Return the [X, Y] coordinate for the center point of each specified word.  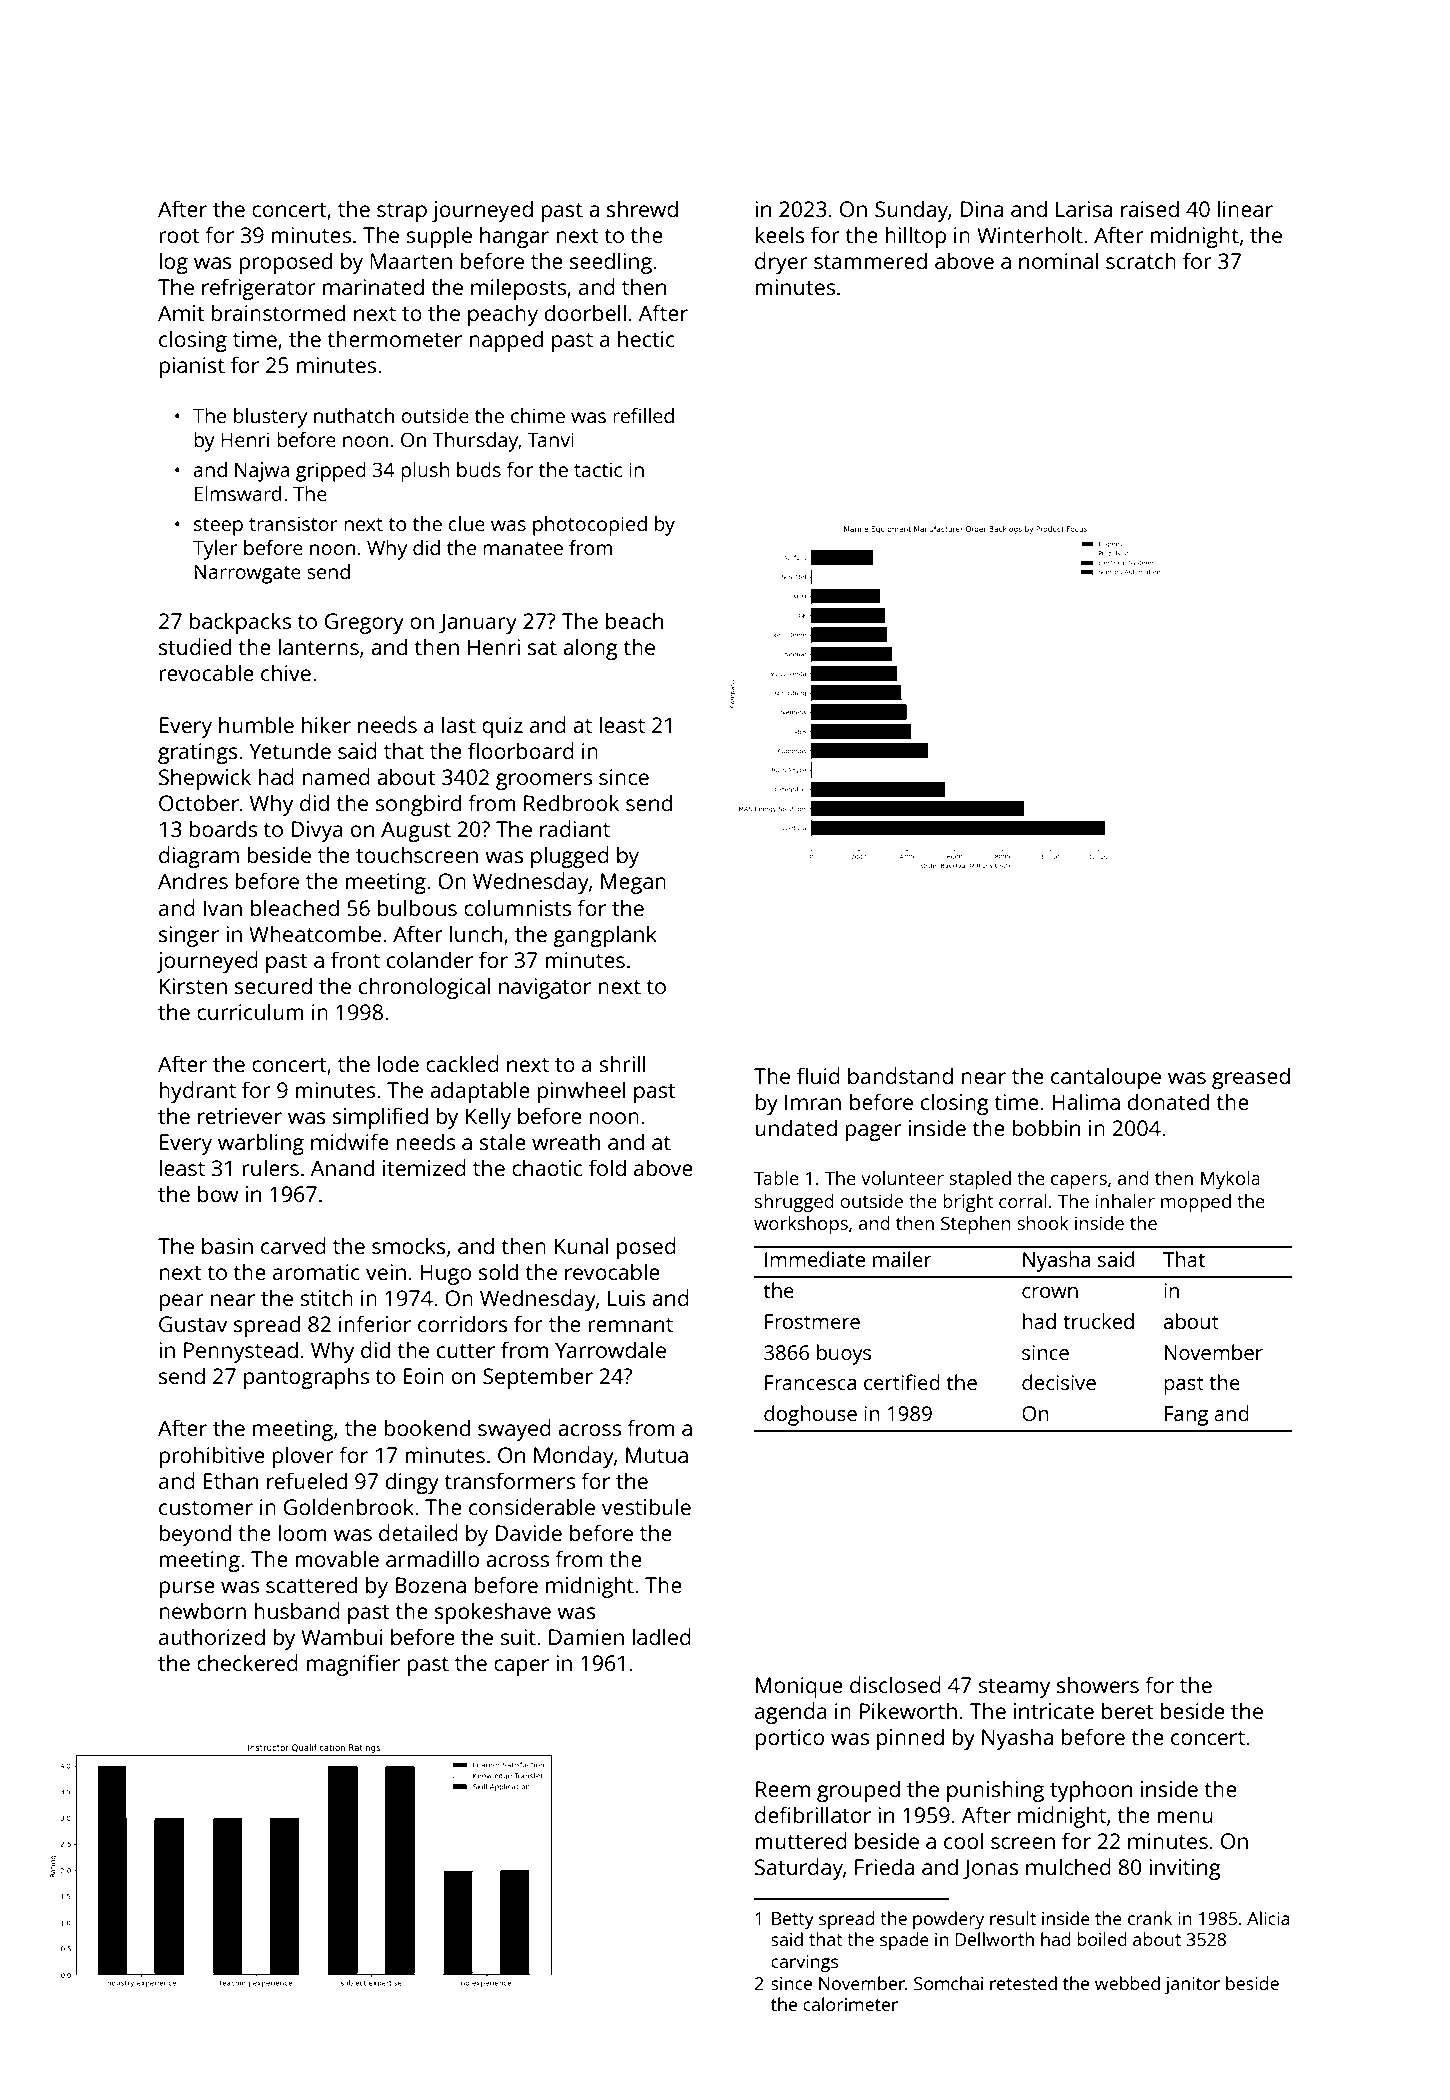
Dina [981, 209]
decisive [1059, 1382]
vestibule [646, 1506]
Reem [783, 1789]
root [179, 236]
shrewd [642, 208]
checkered [247, 1662]
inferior [375, 1323]
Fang [1186, 1416]
